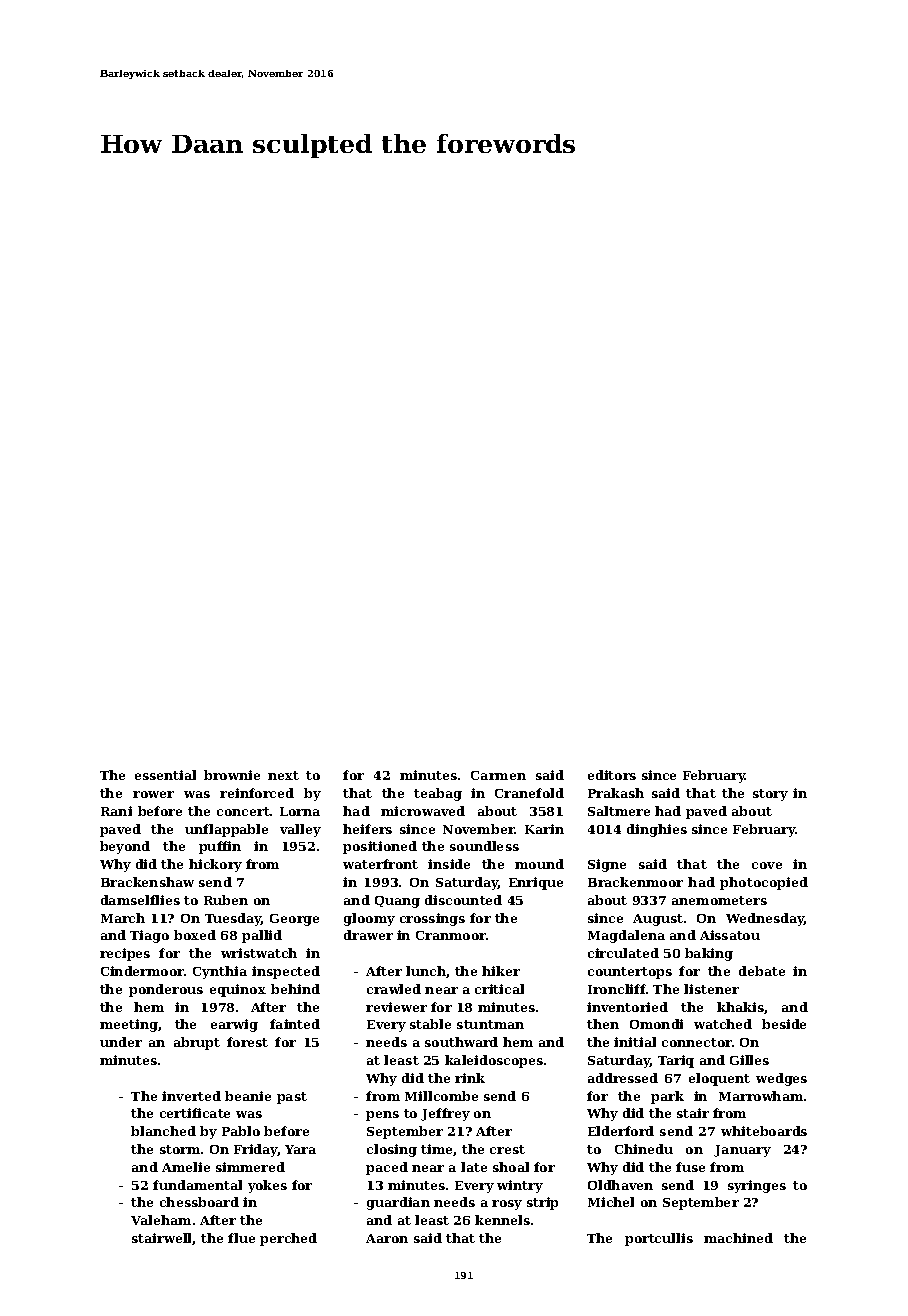 The width and height of the screenshot is (908, 1316). Describe the element at coordinates (490, 1024) in the screenshot. I see `stuntman` at that location.
